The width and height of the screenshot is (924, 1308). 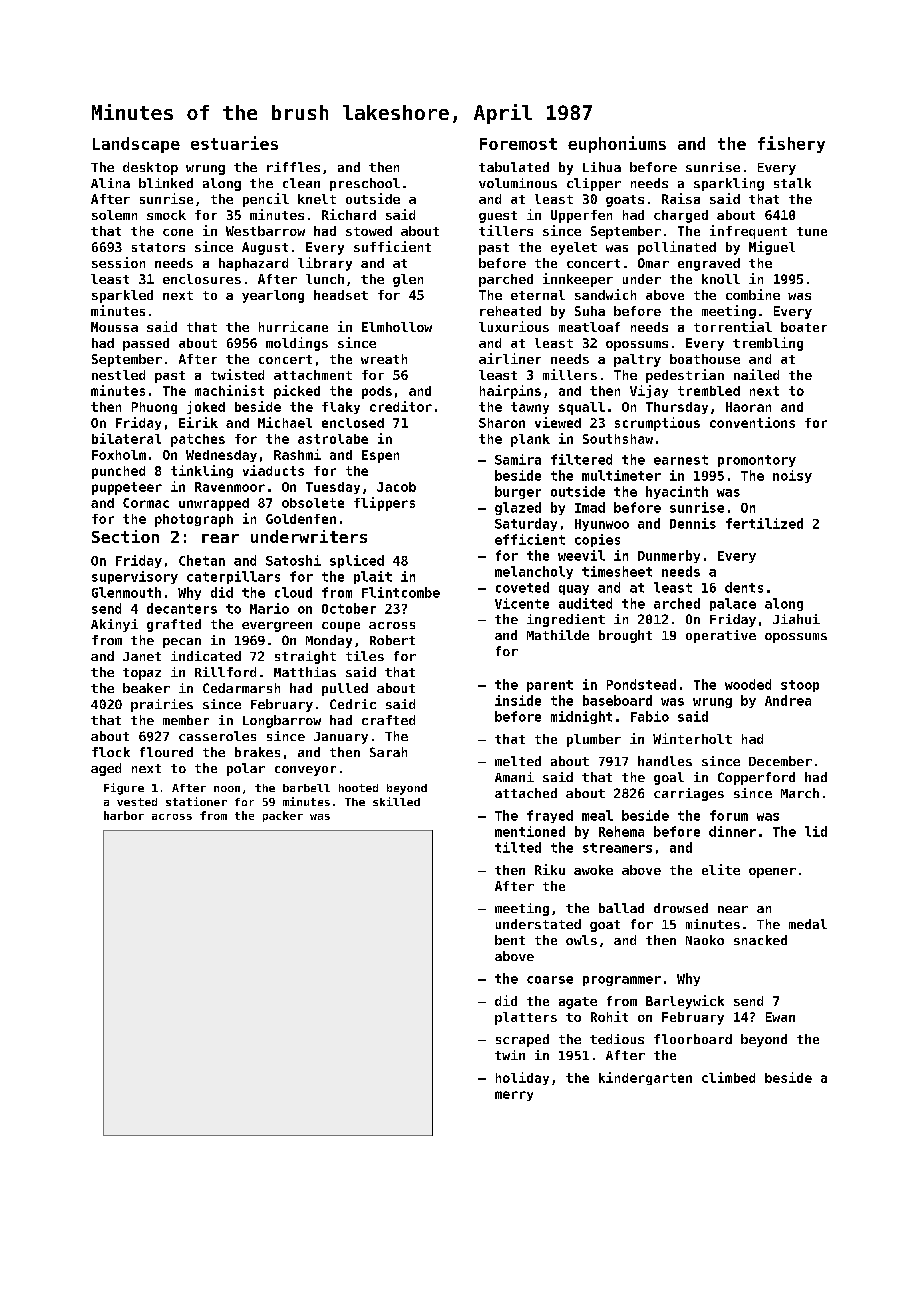 What do you see at coordinates (518, 144) in the screenshot?
I see `Foremost` at bounding box center [518, 144].
